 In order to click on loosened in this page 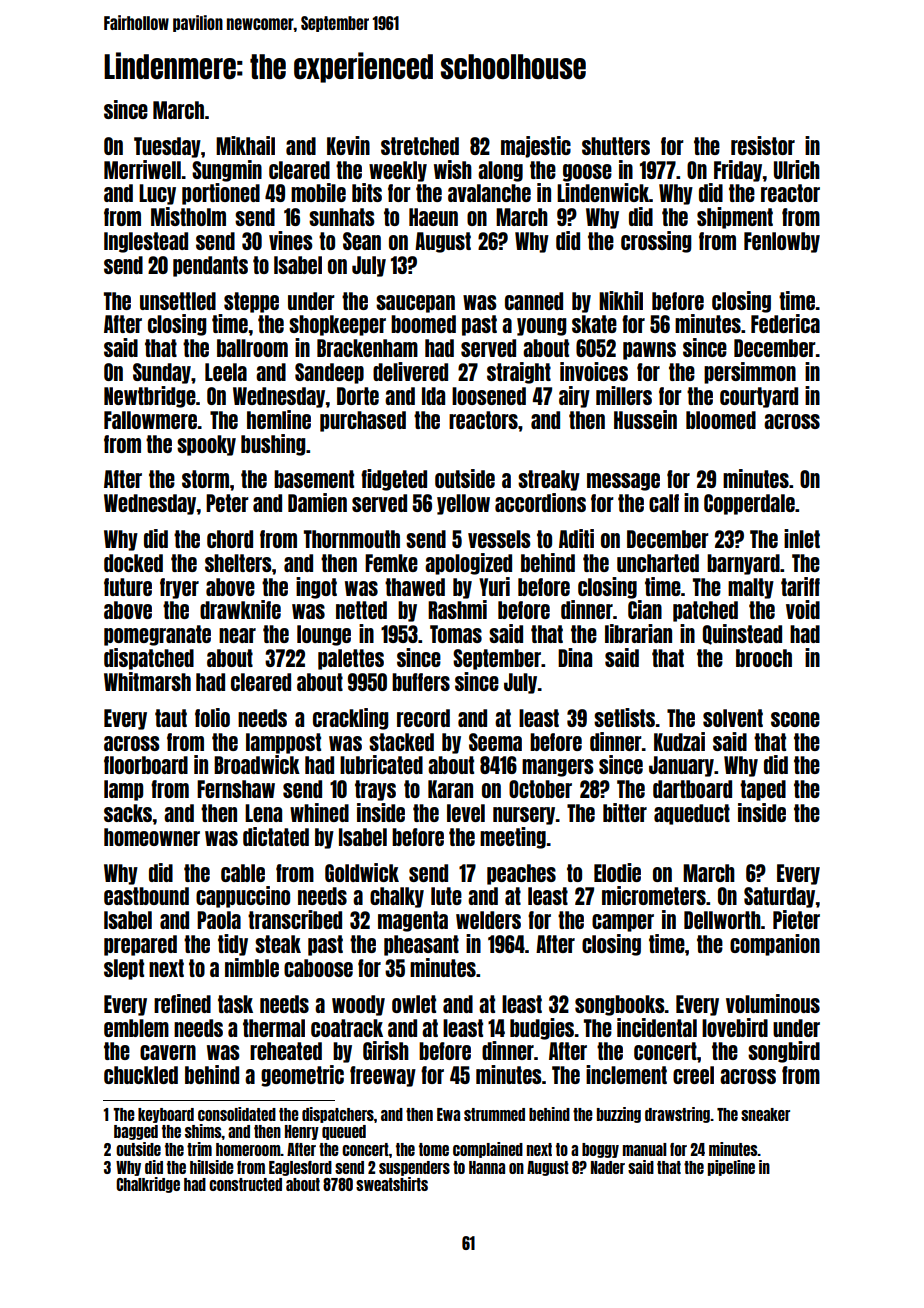, I will do `click(489, 396)`.
